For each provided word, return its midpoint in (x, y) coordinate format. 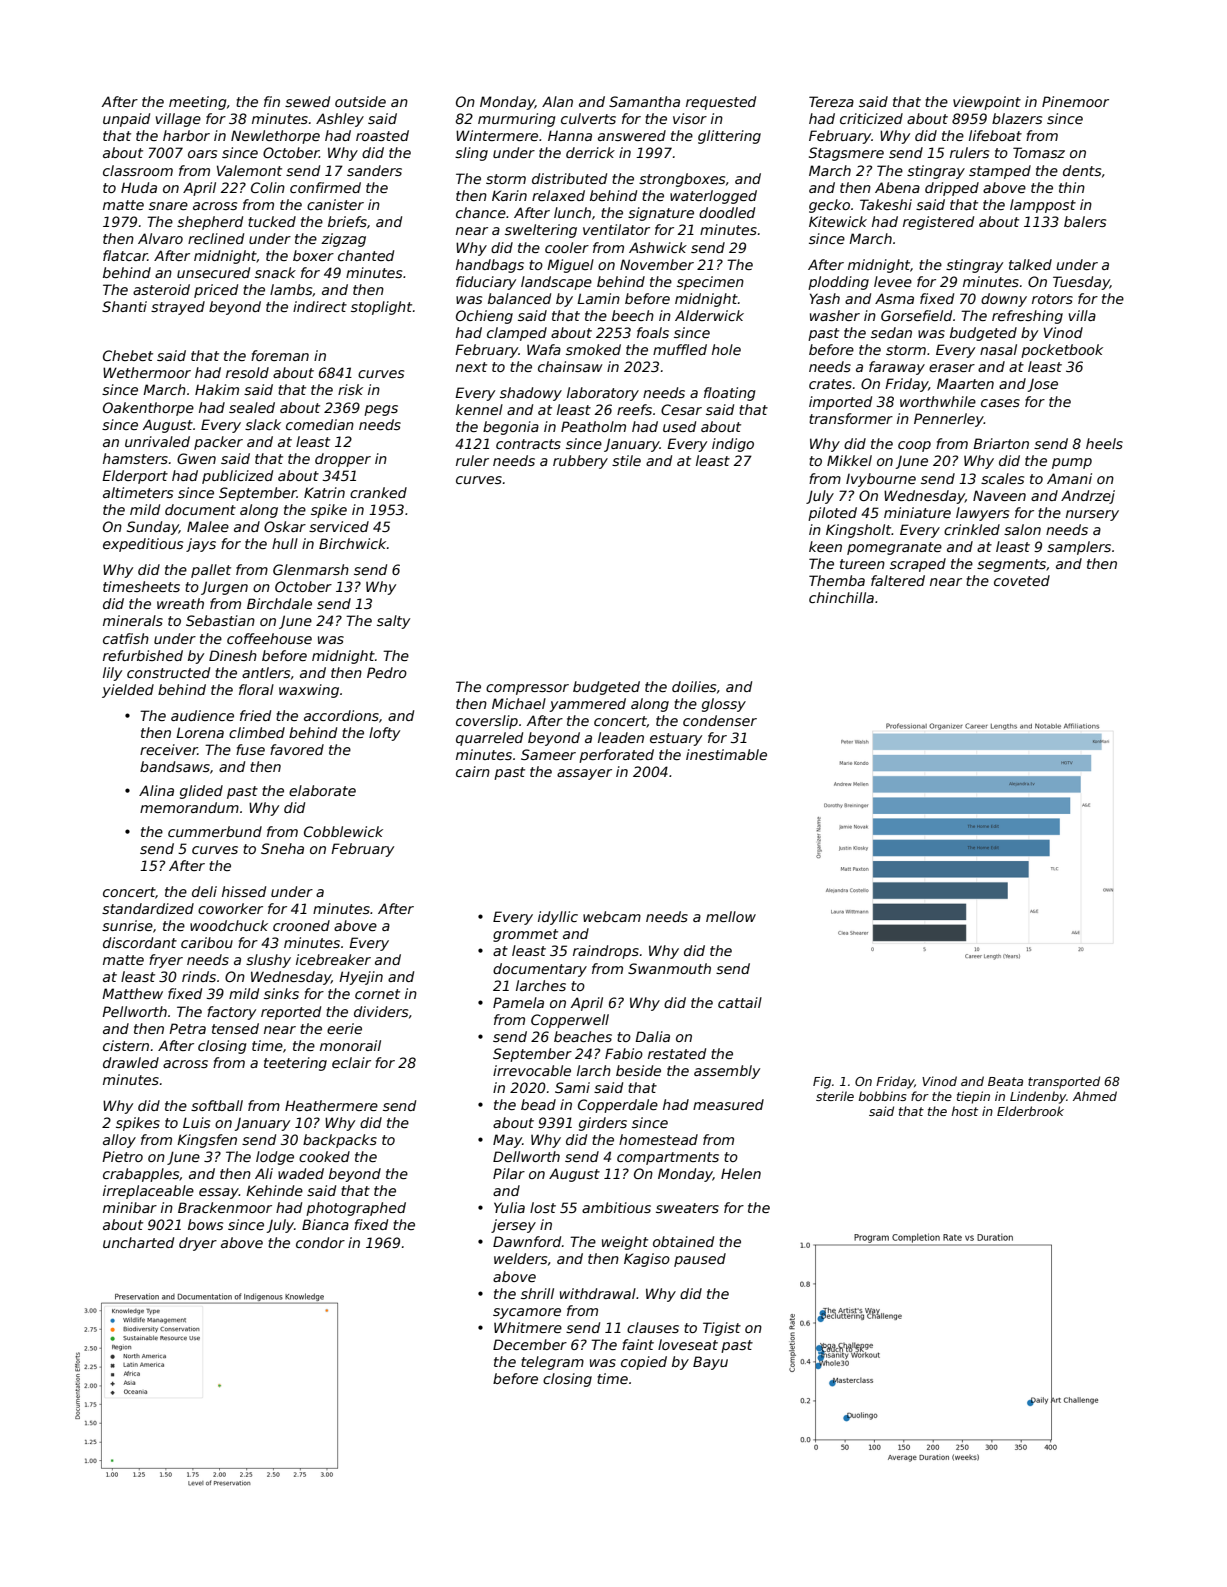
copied (644, 1363)
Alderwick (709, 315)
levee (893, 281)
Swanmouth (669, 968)
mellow (731, 916)
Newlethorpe (275, 137)
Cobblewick (343, 831)
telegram (552, 1363)
